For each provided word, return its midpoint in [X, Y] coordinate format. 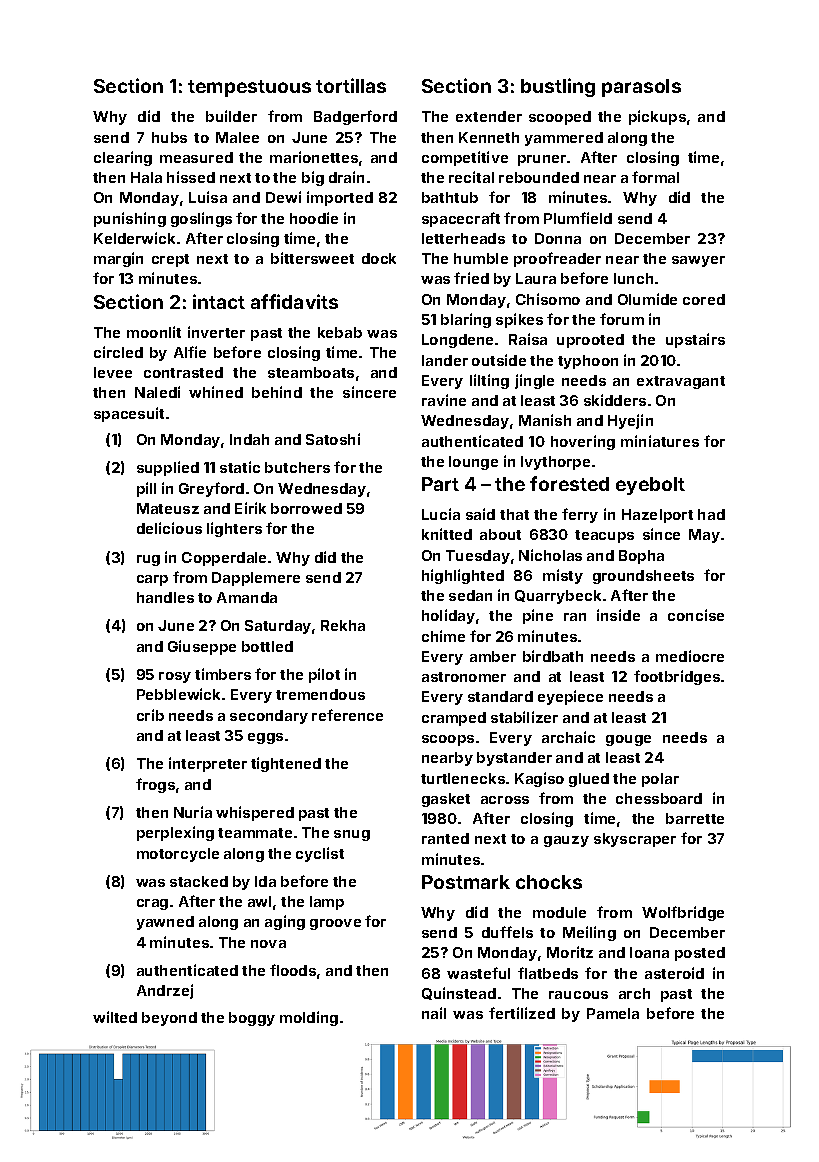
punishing [130, 219]
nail [434, 1013]
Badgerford [355, 117]
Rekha [343, 625]
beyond [169, 1019]
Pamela [613, 1013]
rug [148, 560]
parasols [641, 88]
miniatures [660, 441]
